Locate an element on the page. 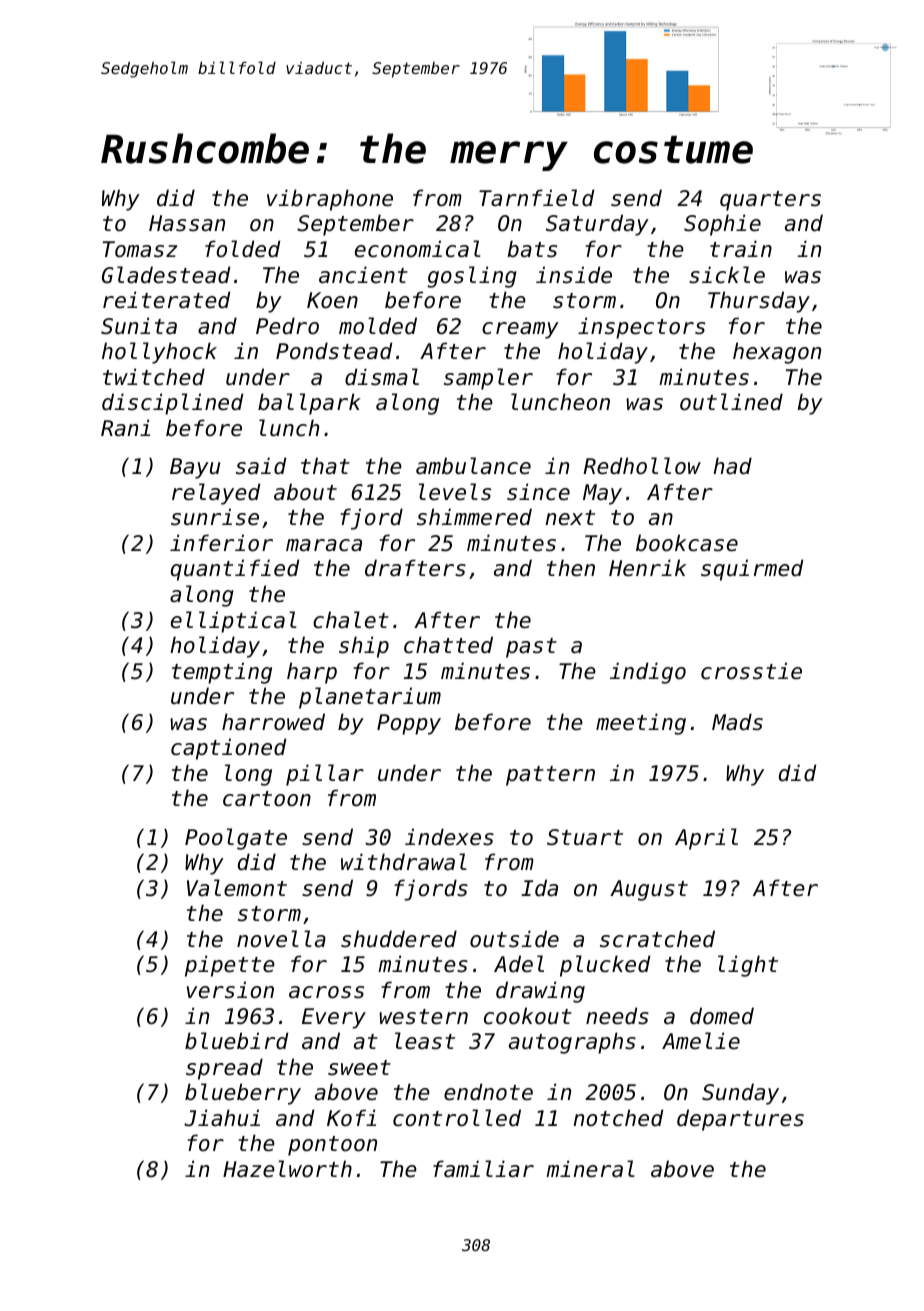  Pedro is located at coordinates (287, 326).
